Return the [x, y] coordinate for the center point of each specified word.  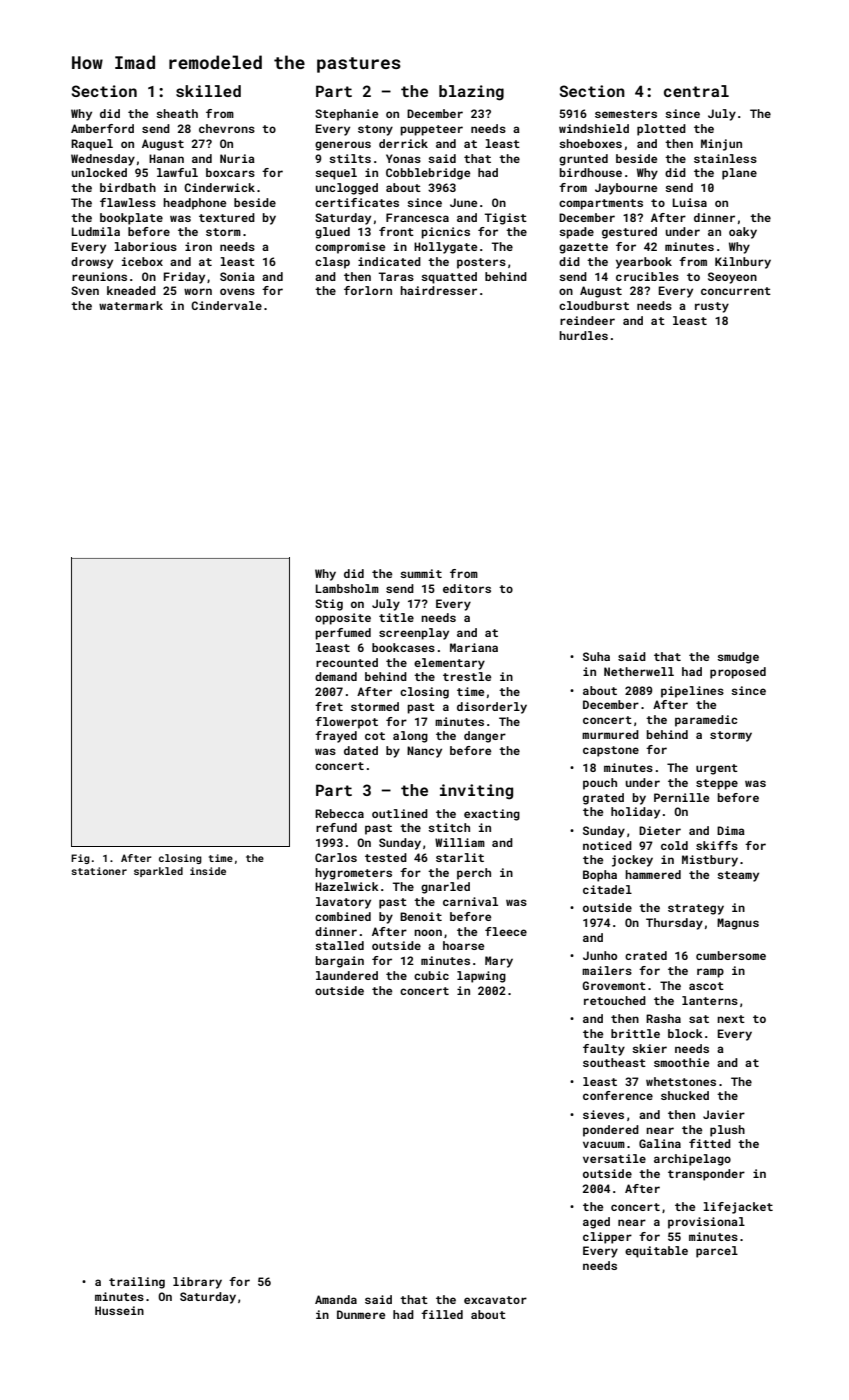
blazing [471, 93]
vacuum [604, 1144]
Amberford [102, 128]
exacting [492, 815]
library [197, 1283]
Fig [80, 859]
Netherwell [639, 671]
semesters [626, 114]
